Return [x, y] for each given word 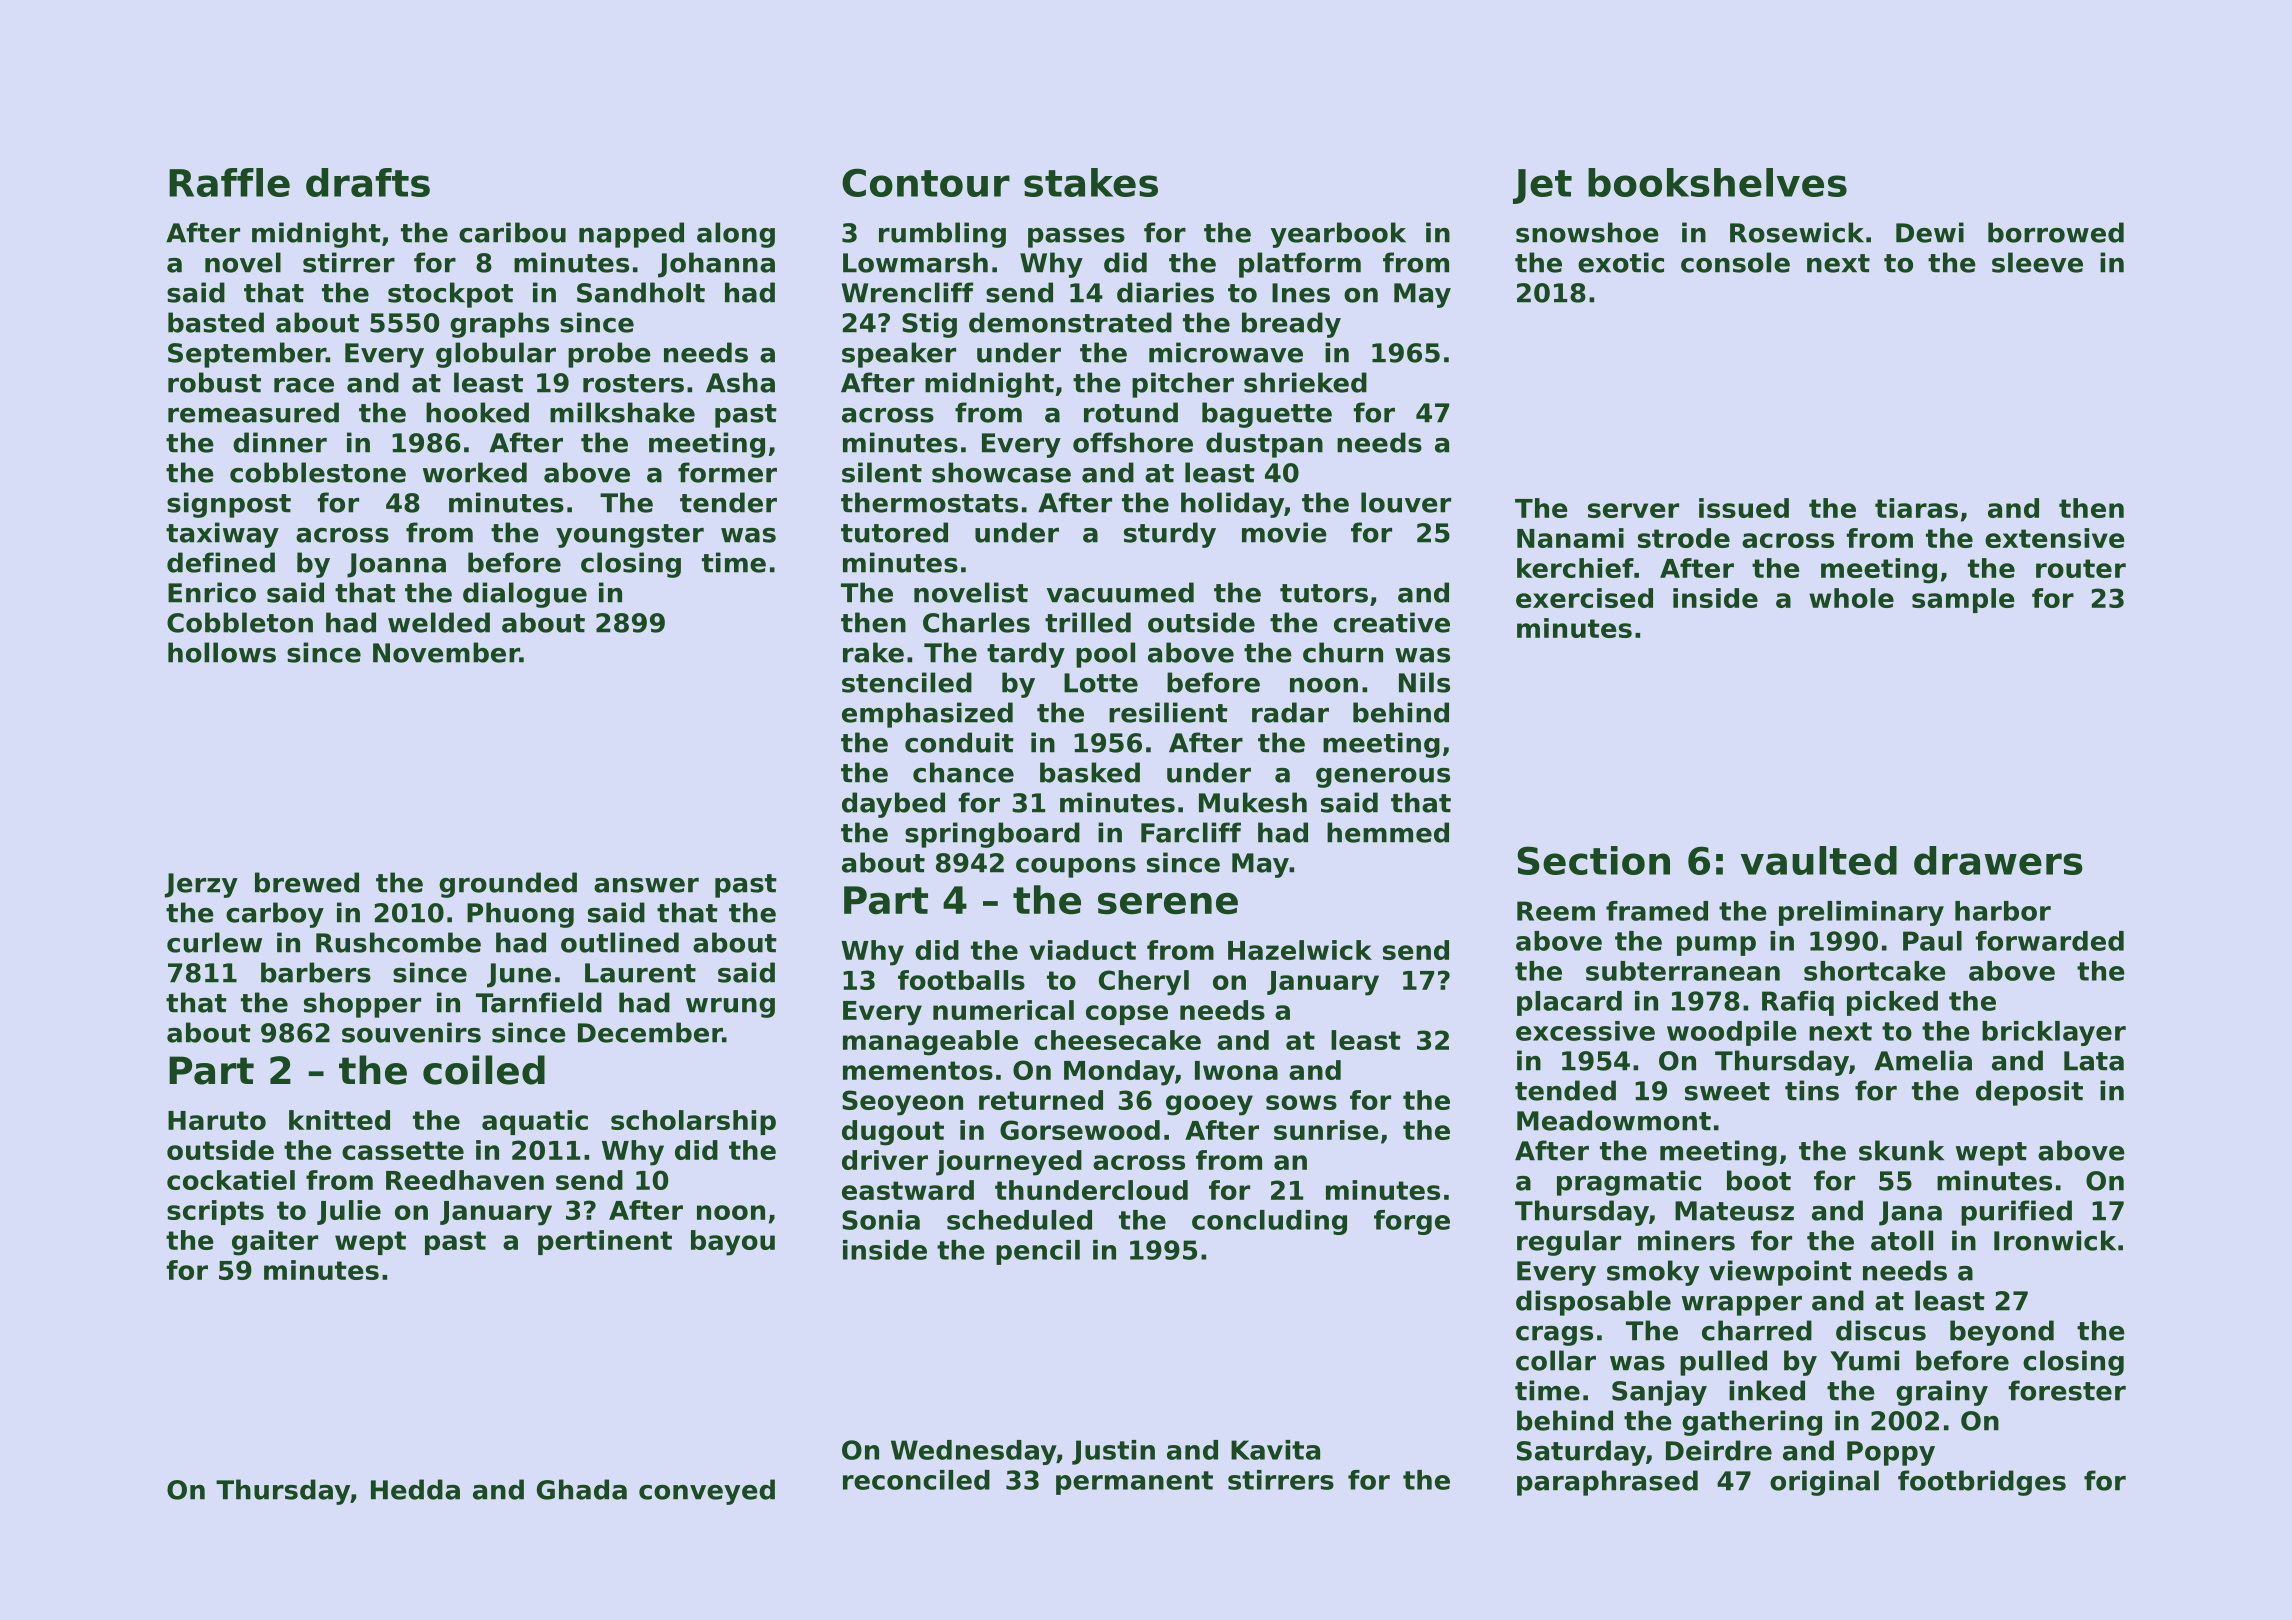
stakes [1091, 182]
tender [728, 502]
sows [1301, 1102]
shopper [362, 1005]
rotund [1131, 412]
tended [1565, 1090]
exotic [1621, 262]
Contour [926, 182]
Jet [1542, 186]
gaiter [275, 1243]
